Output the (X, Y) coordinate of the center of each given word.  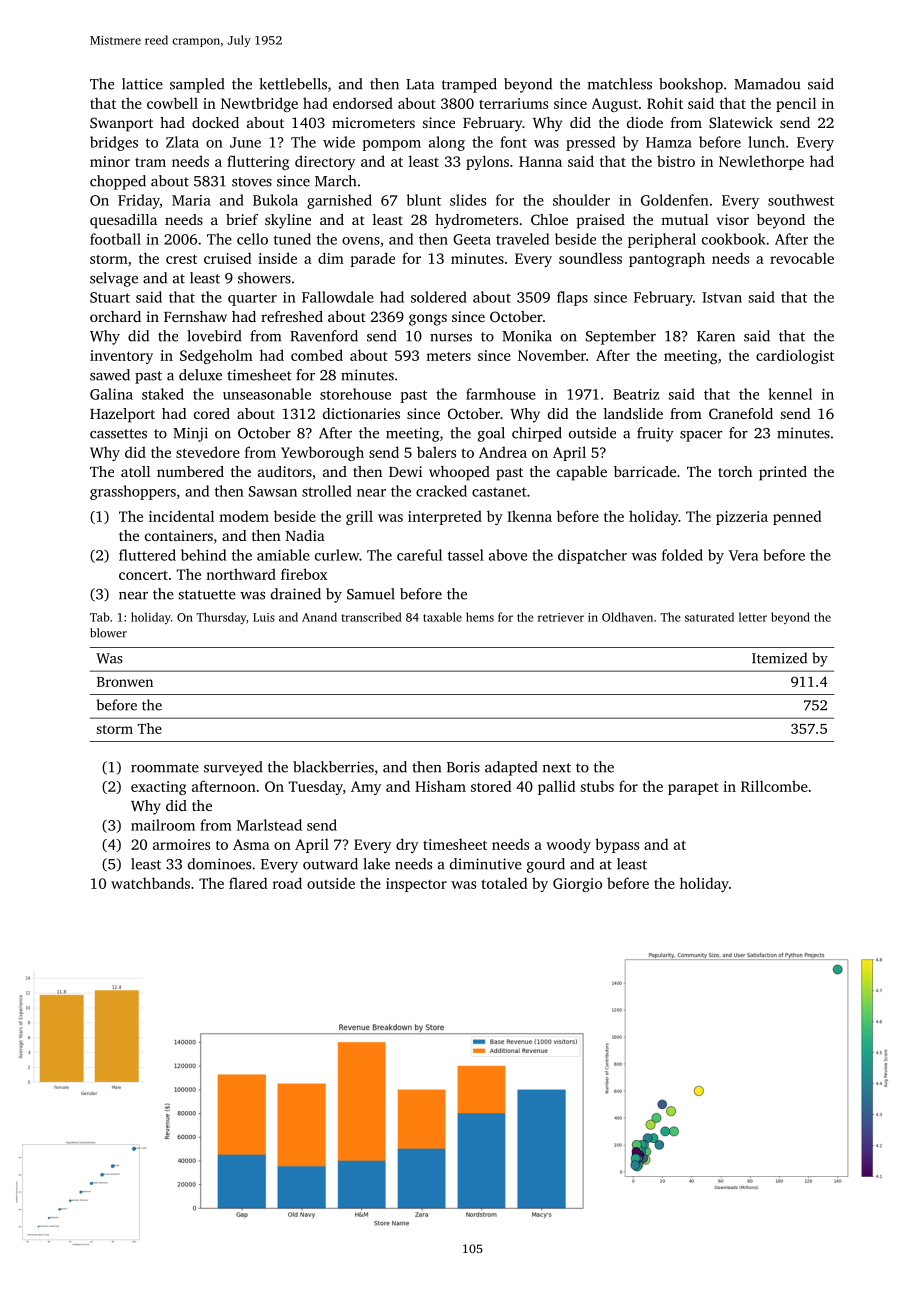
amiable (283, 555)
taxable (442, 617)
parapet (693, 789)
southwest (801, 200)
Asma (251, 844)
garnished (339, 201)
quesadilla (123, 221)
